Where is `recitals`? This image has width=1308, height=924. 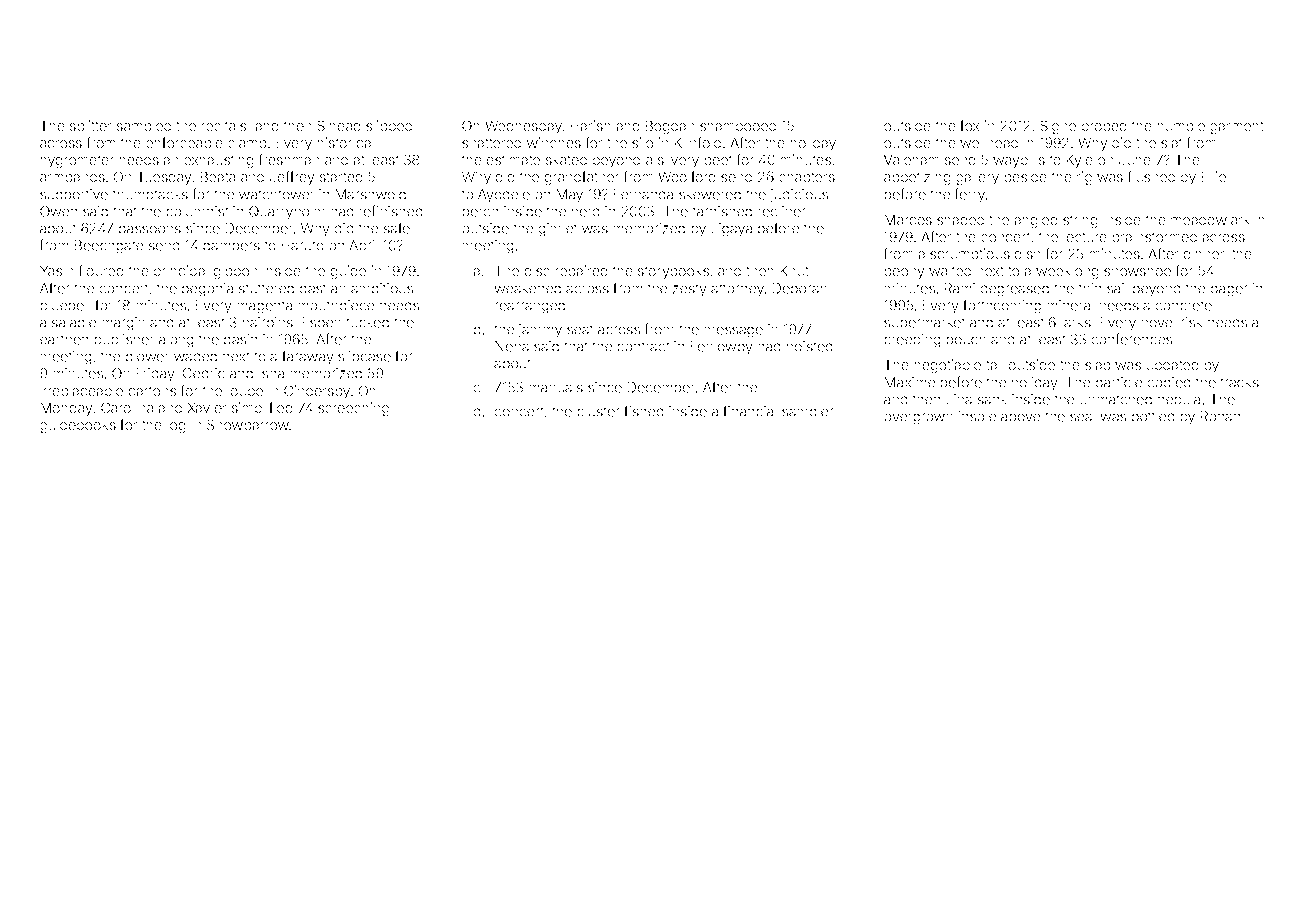 recitals is located at coordinates (224, 125).
